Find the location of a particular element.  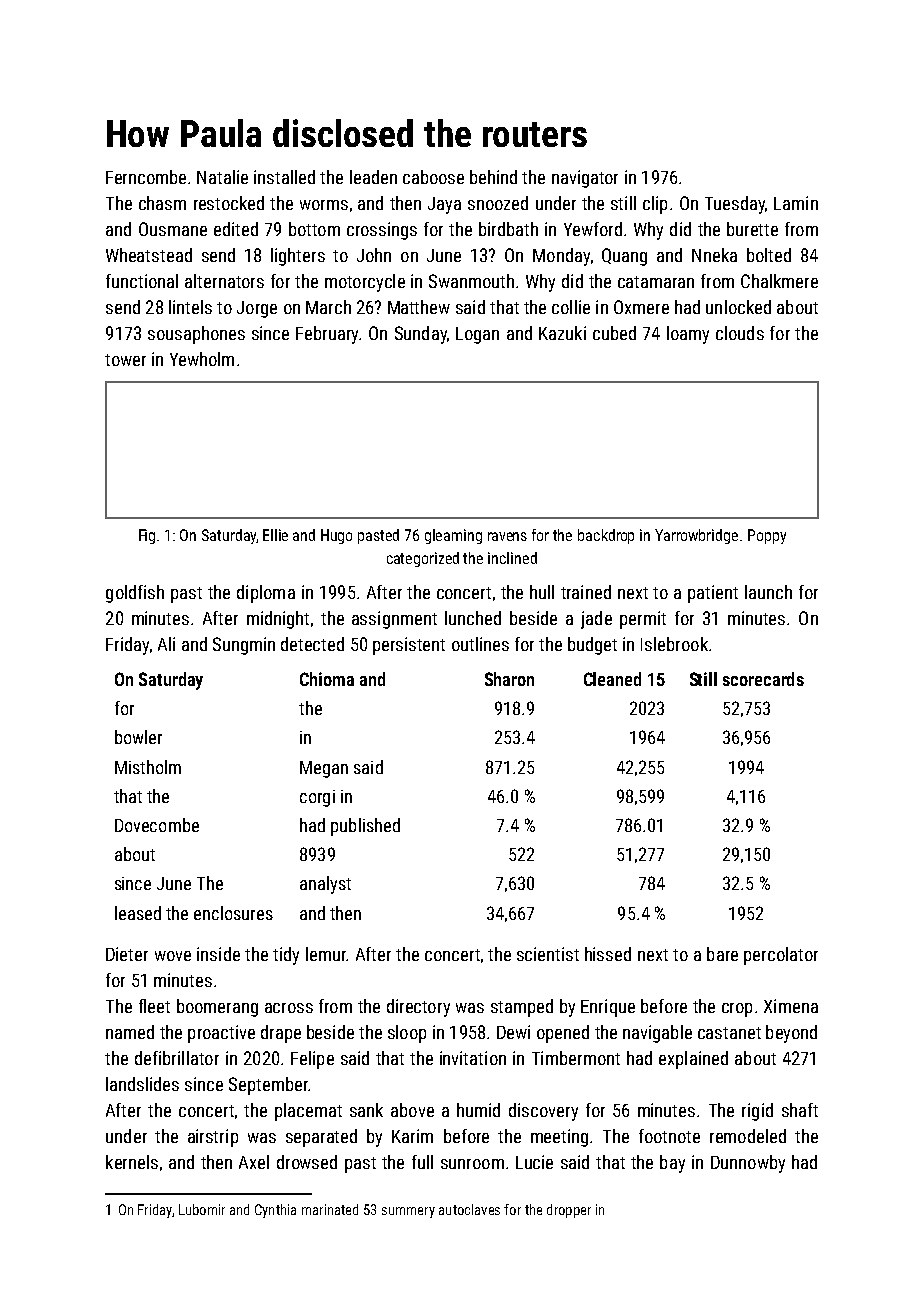

Islebrook is located at coordinates (674, 644).
